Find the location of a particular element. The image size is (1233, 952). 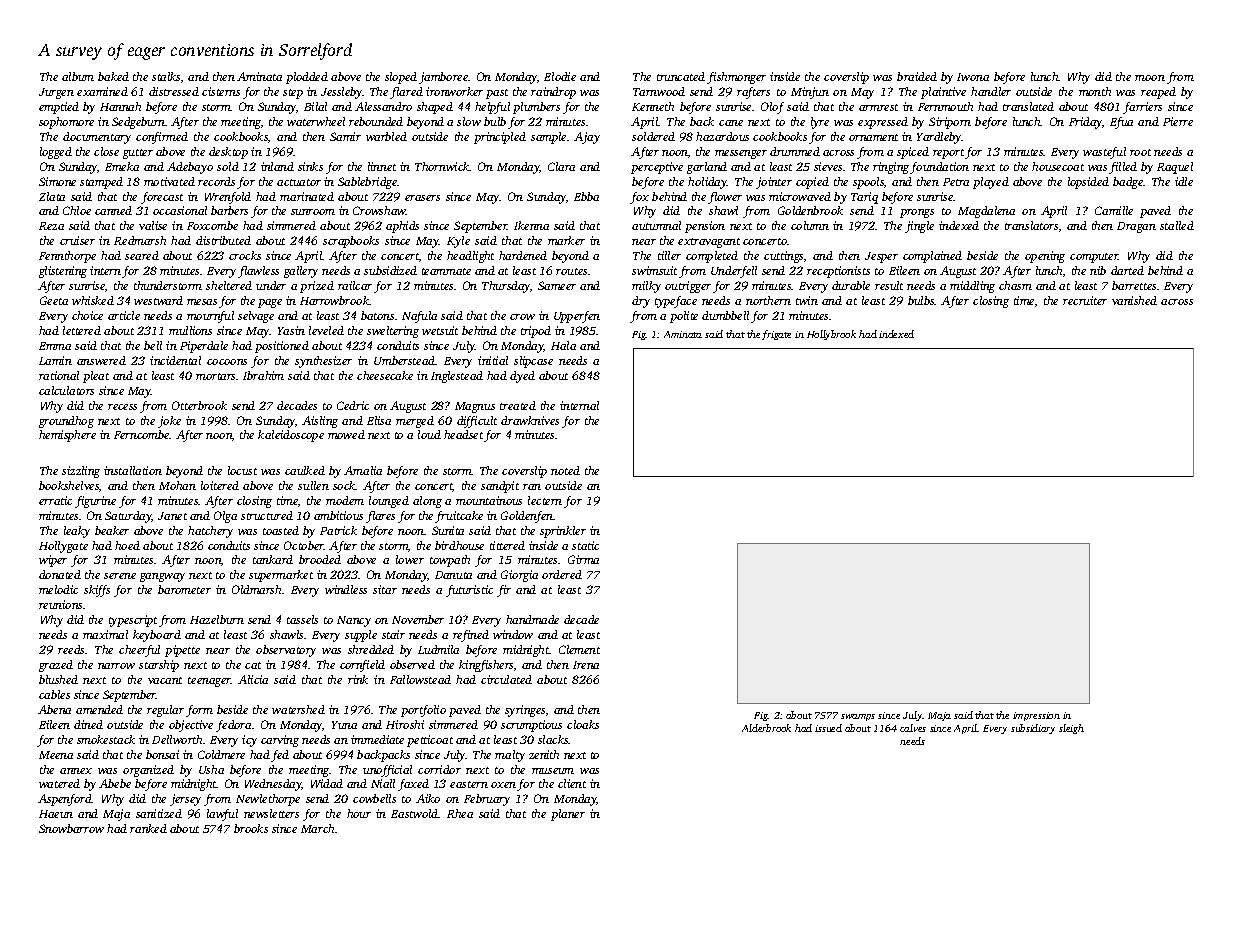

impression is located at coordinates (1036, 716).
